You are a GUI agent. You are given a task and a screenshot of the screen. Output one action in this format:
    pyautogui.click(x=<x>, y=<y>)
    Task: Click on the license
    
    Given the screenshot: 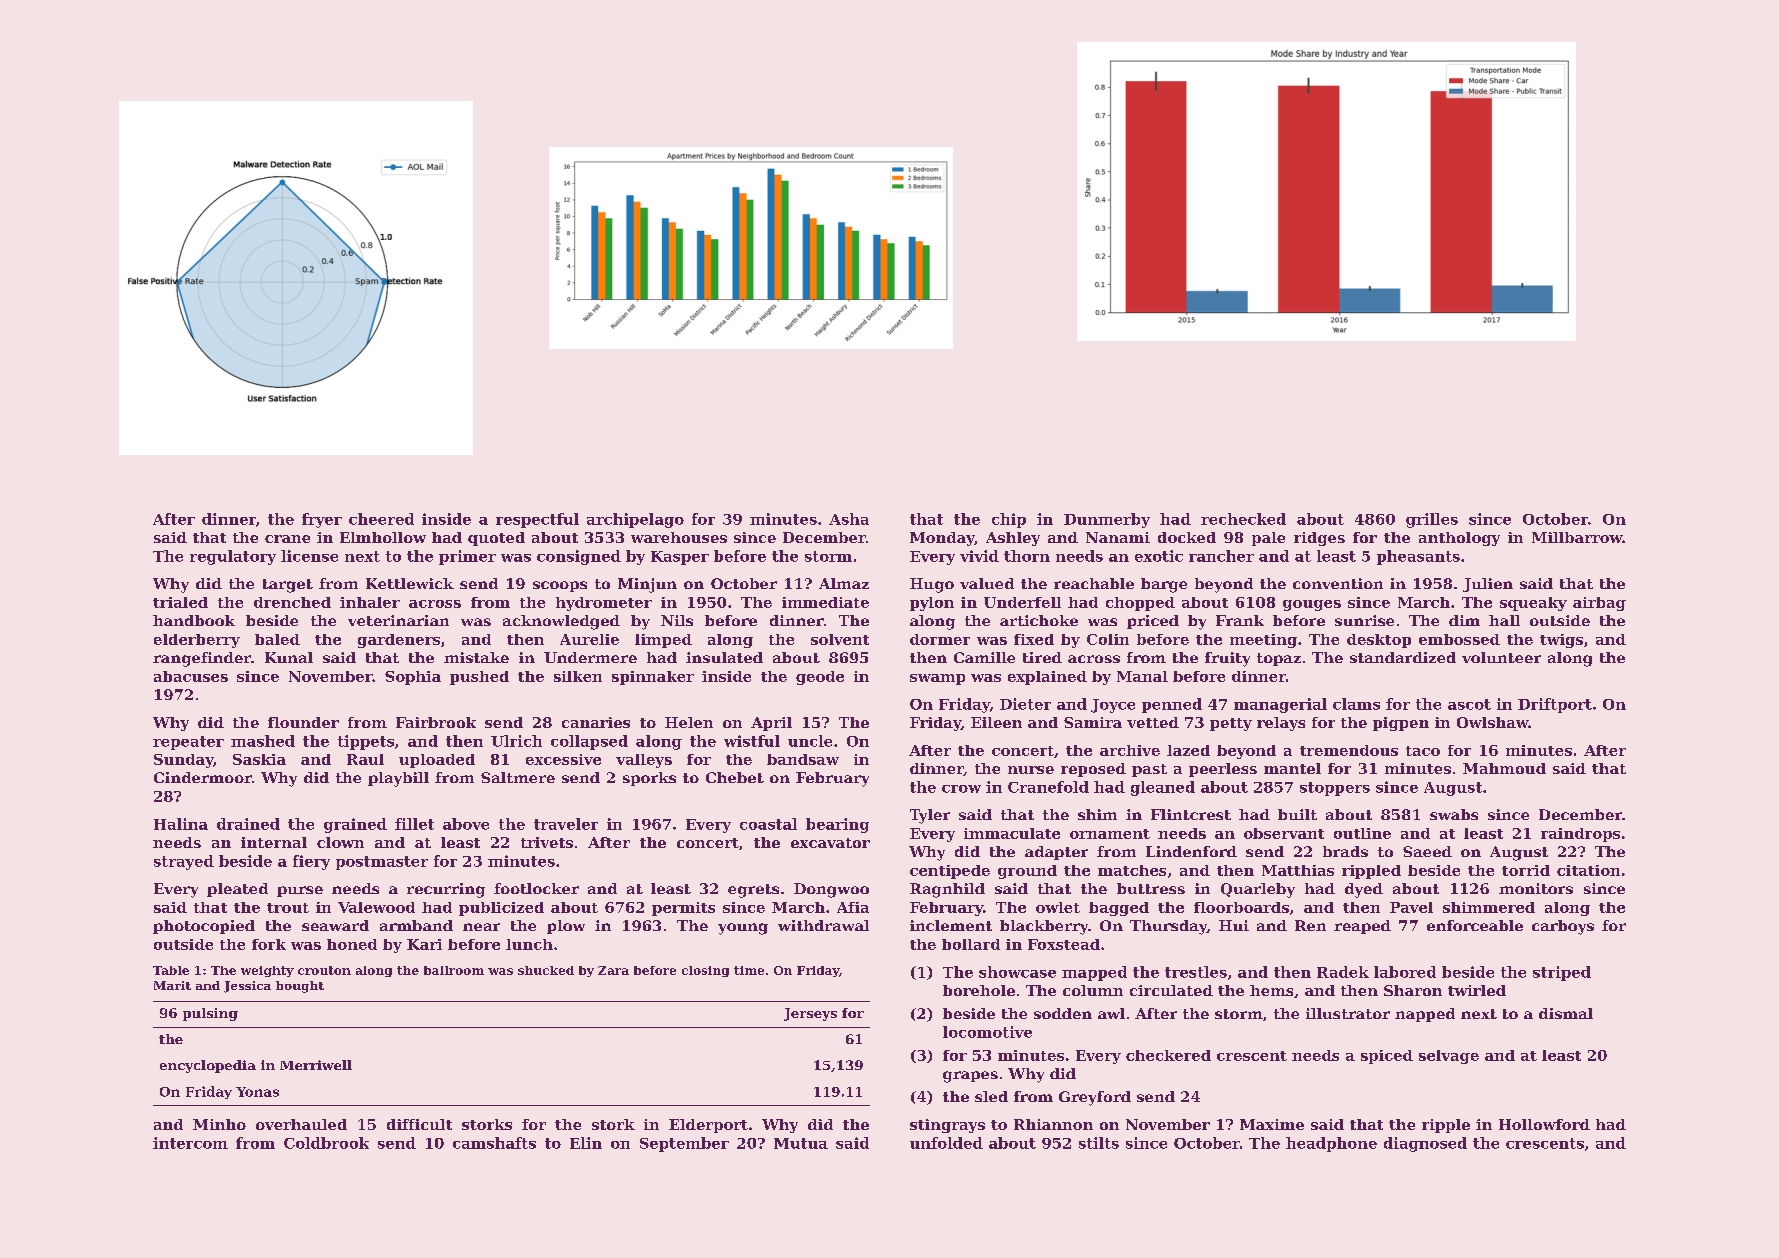 What is the action you would take?
    pyautogui.click(x=309, y=556)
